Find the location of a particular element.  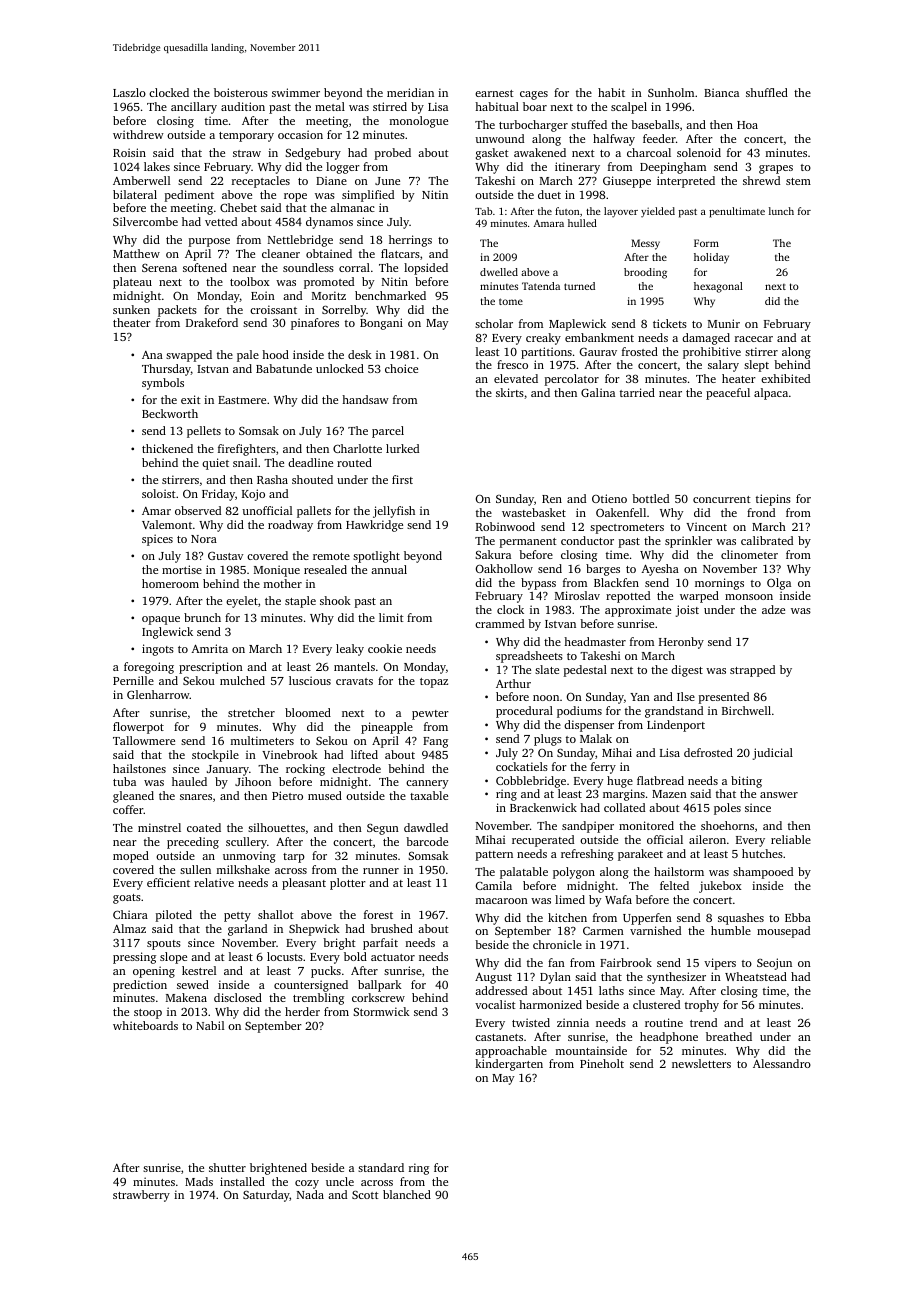

Bianca is located at coordinates (721, 92).
